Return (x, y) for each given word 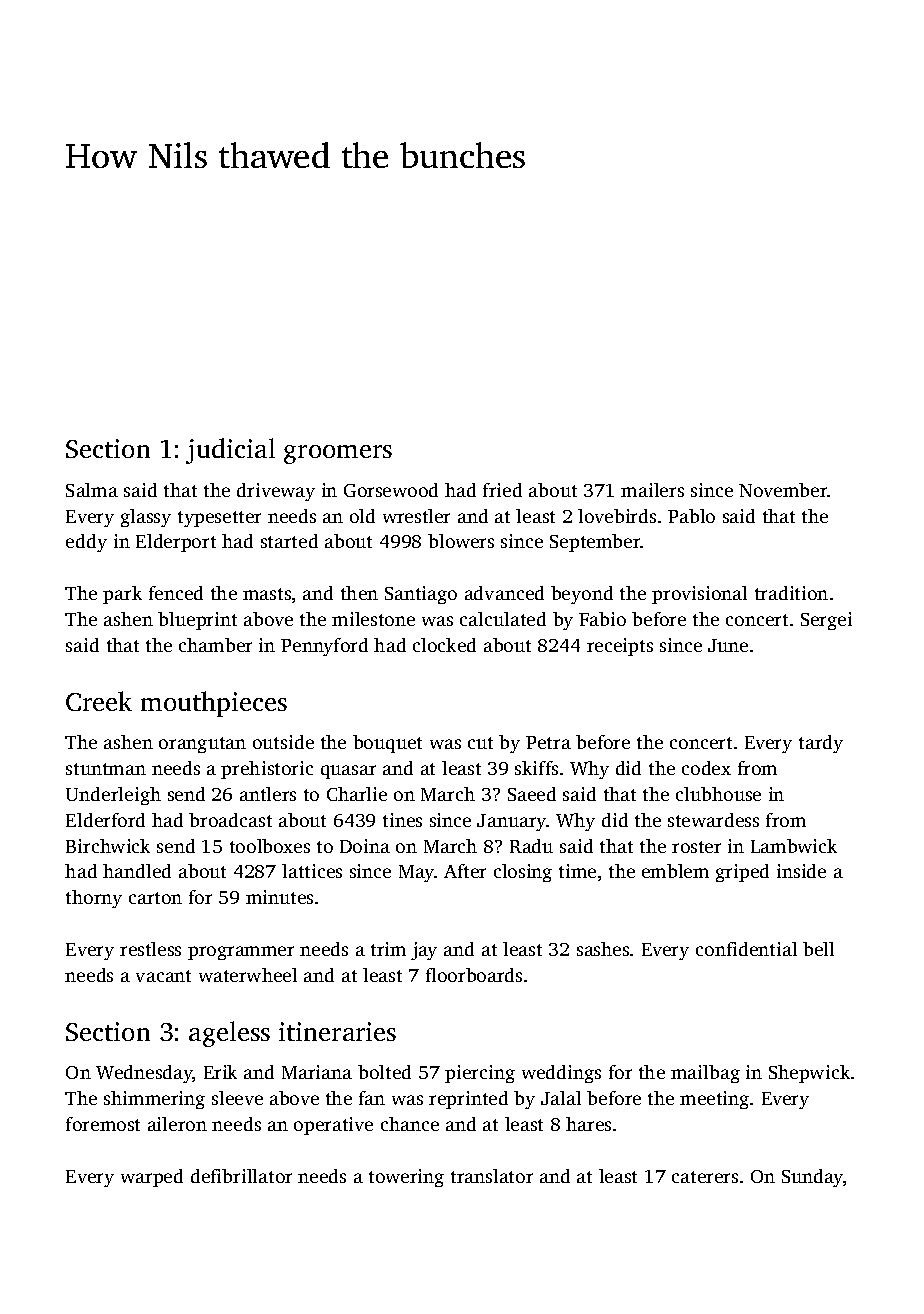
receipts (620, 647)
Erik (220, 1072)
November (783, 490)
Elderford (105, 820)
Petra (548, 742)
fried (502, 490)
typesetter (219, 519)
